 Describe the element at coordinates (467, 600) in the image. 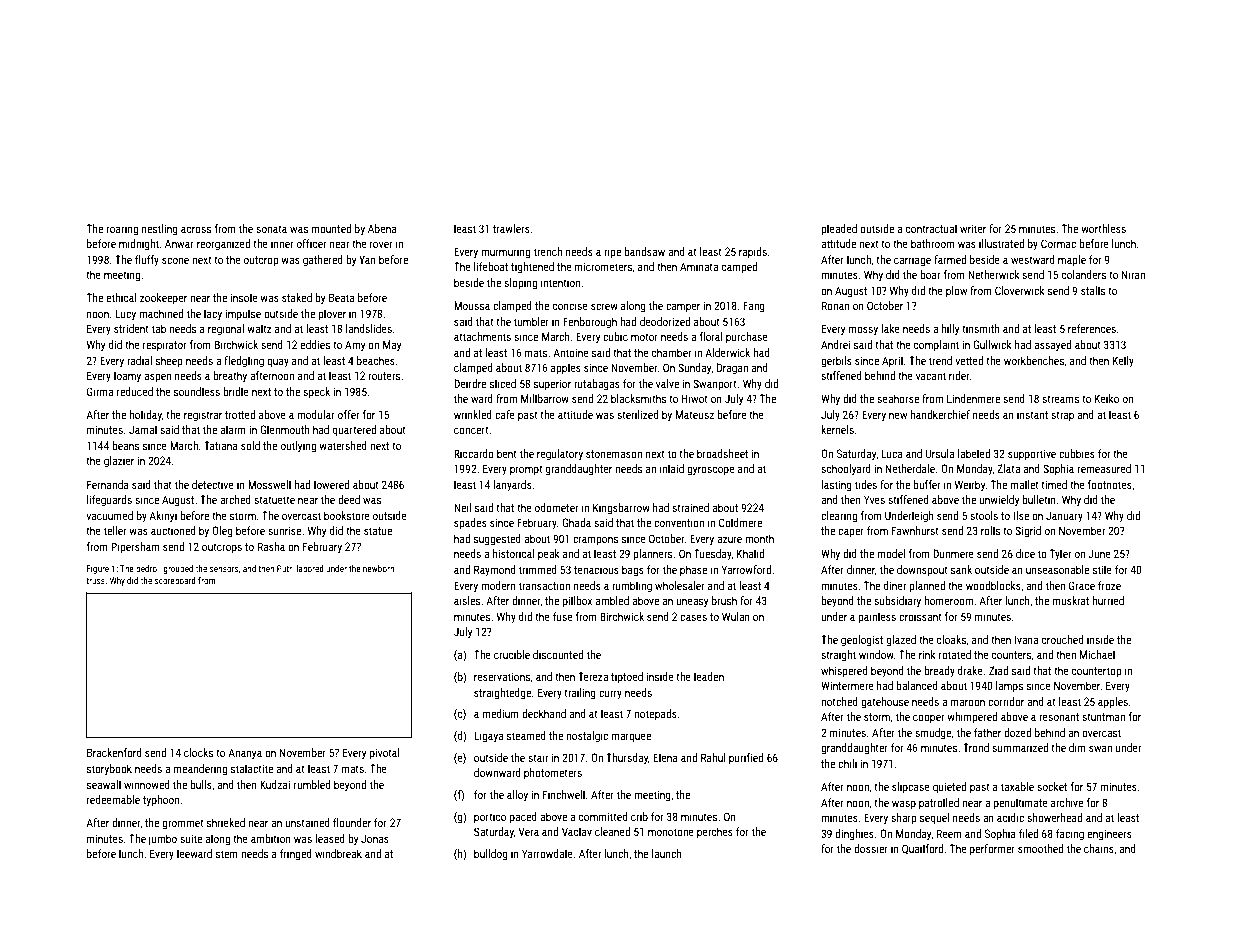

I see `aisles` at that location.
